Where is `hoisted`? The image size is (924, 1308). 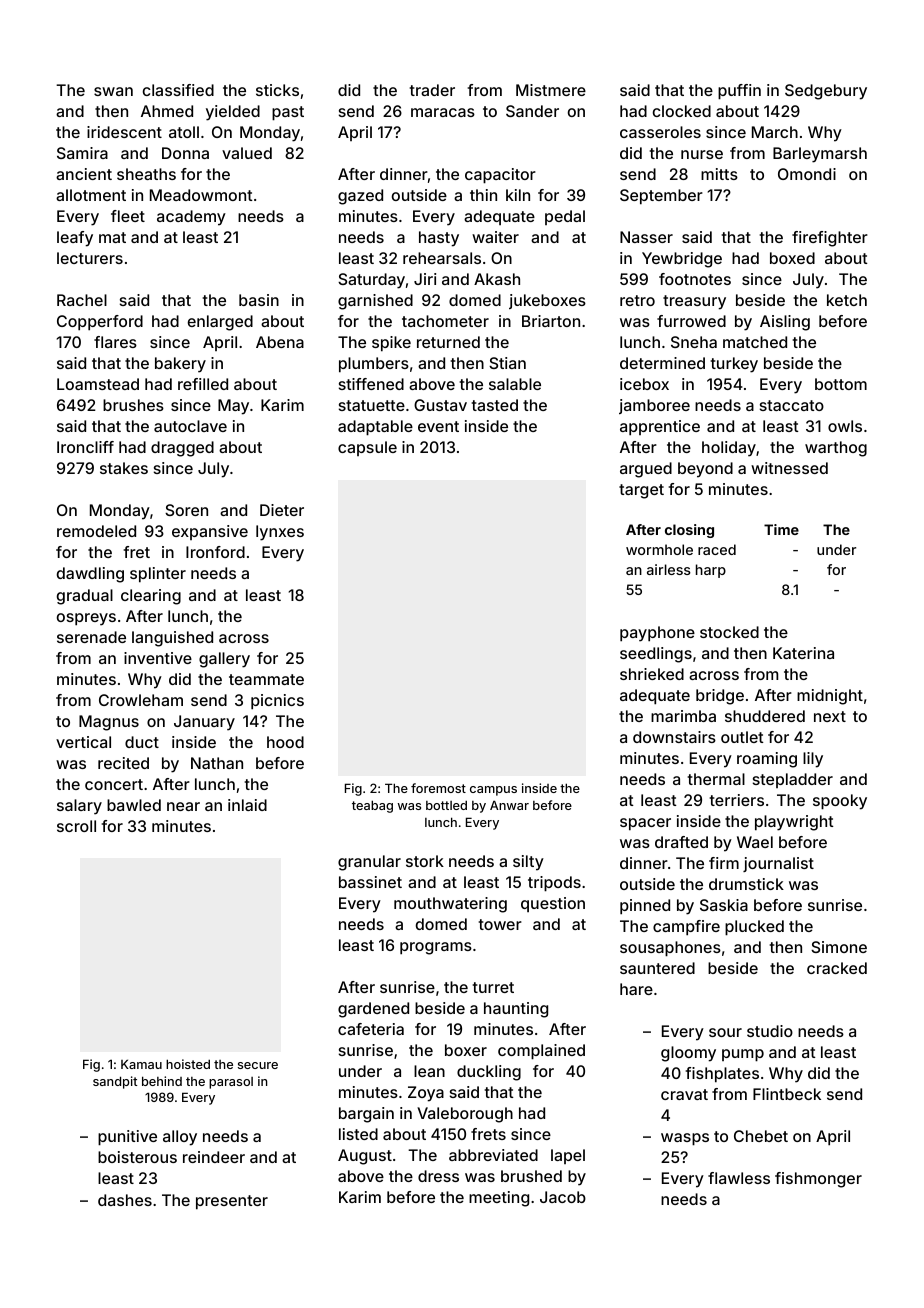
hoisted is located at coordinates (188, 1064).
